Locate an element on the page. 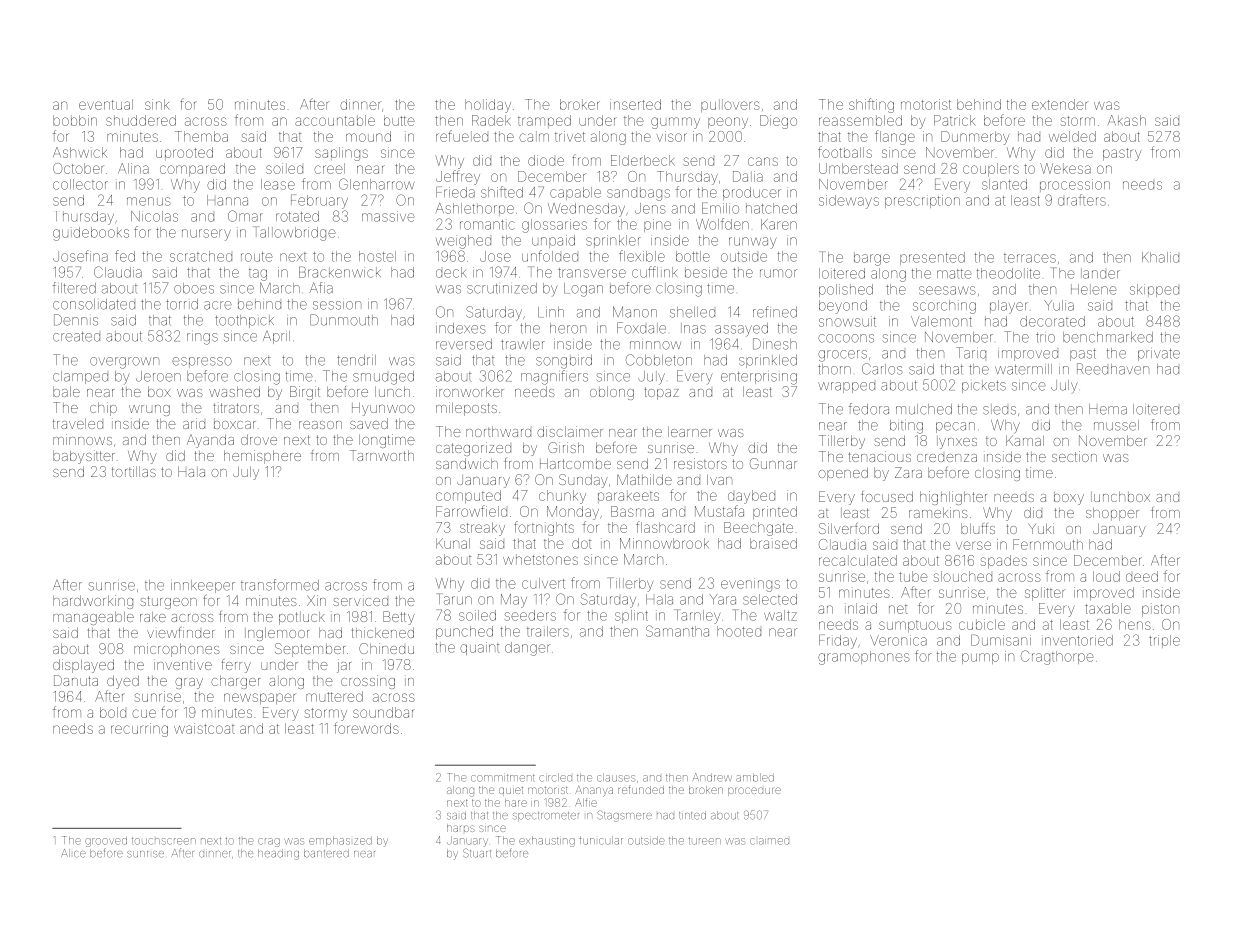  extender is located at coordinates (1059, 104).
